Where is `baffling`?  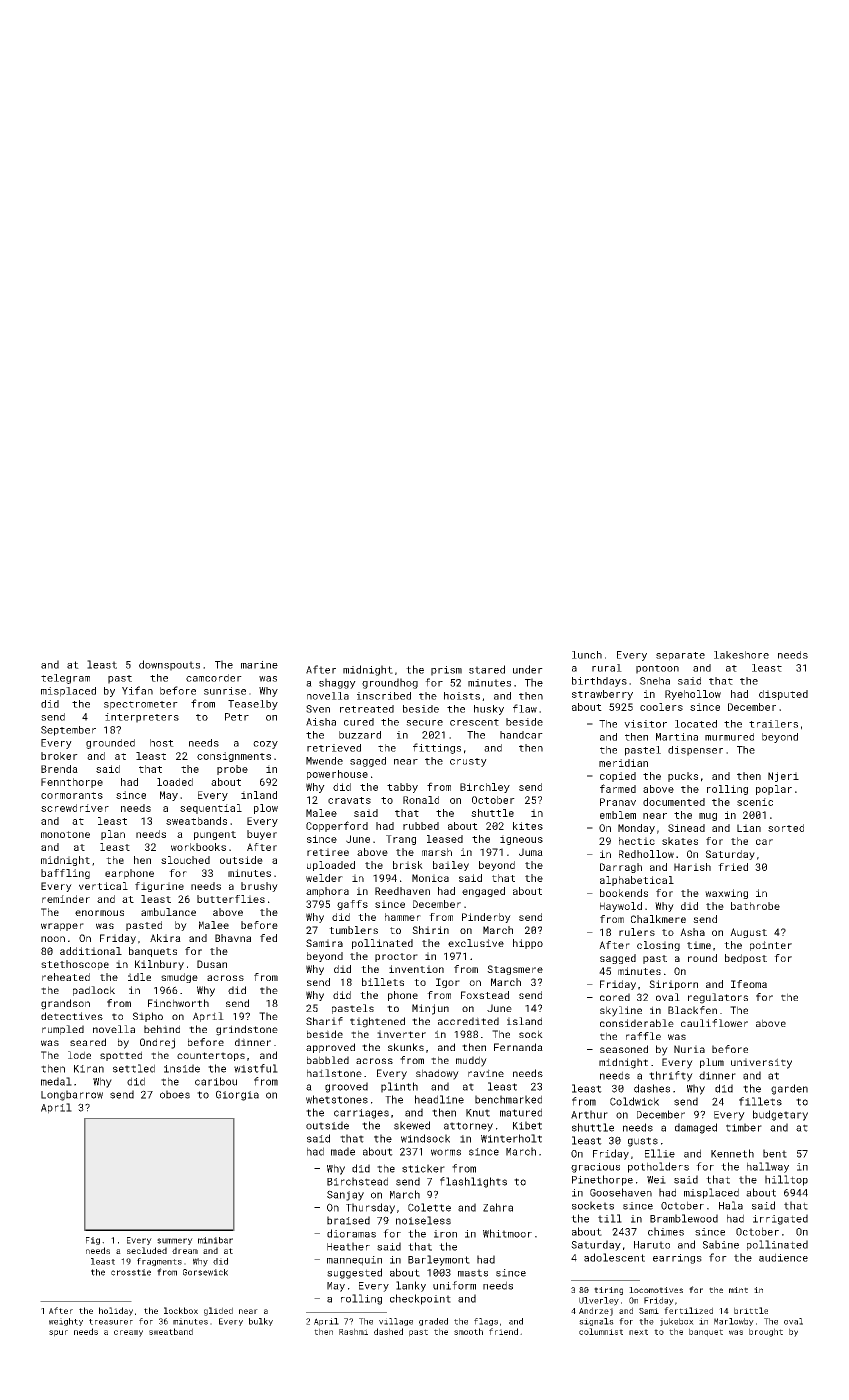 baffling is located at coordinates (65, 874).
